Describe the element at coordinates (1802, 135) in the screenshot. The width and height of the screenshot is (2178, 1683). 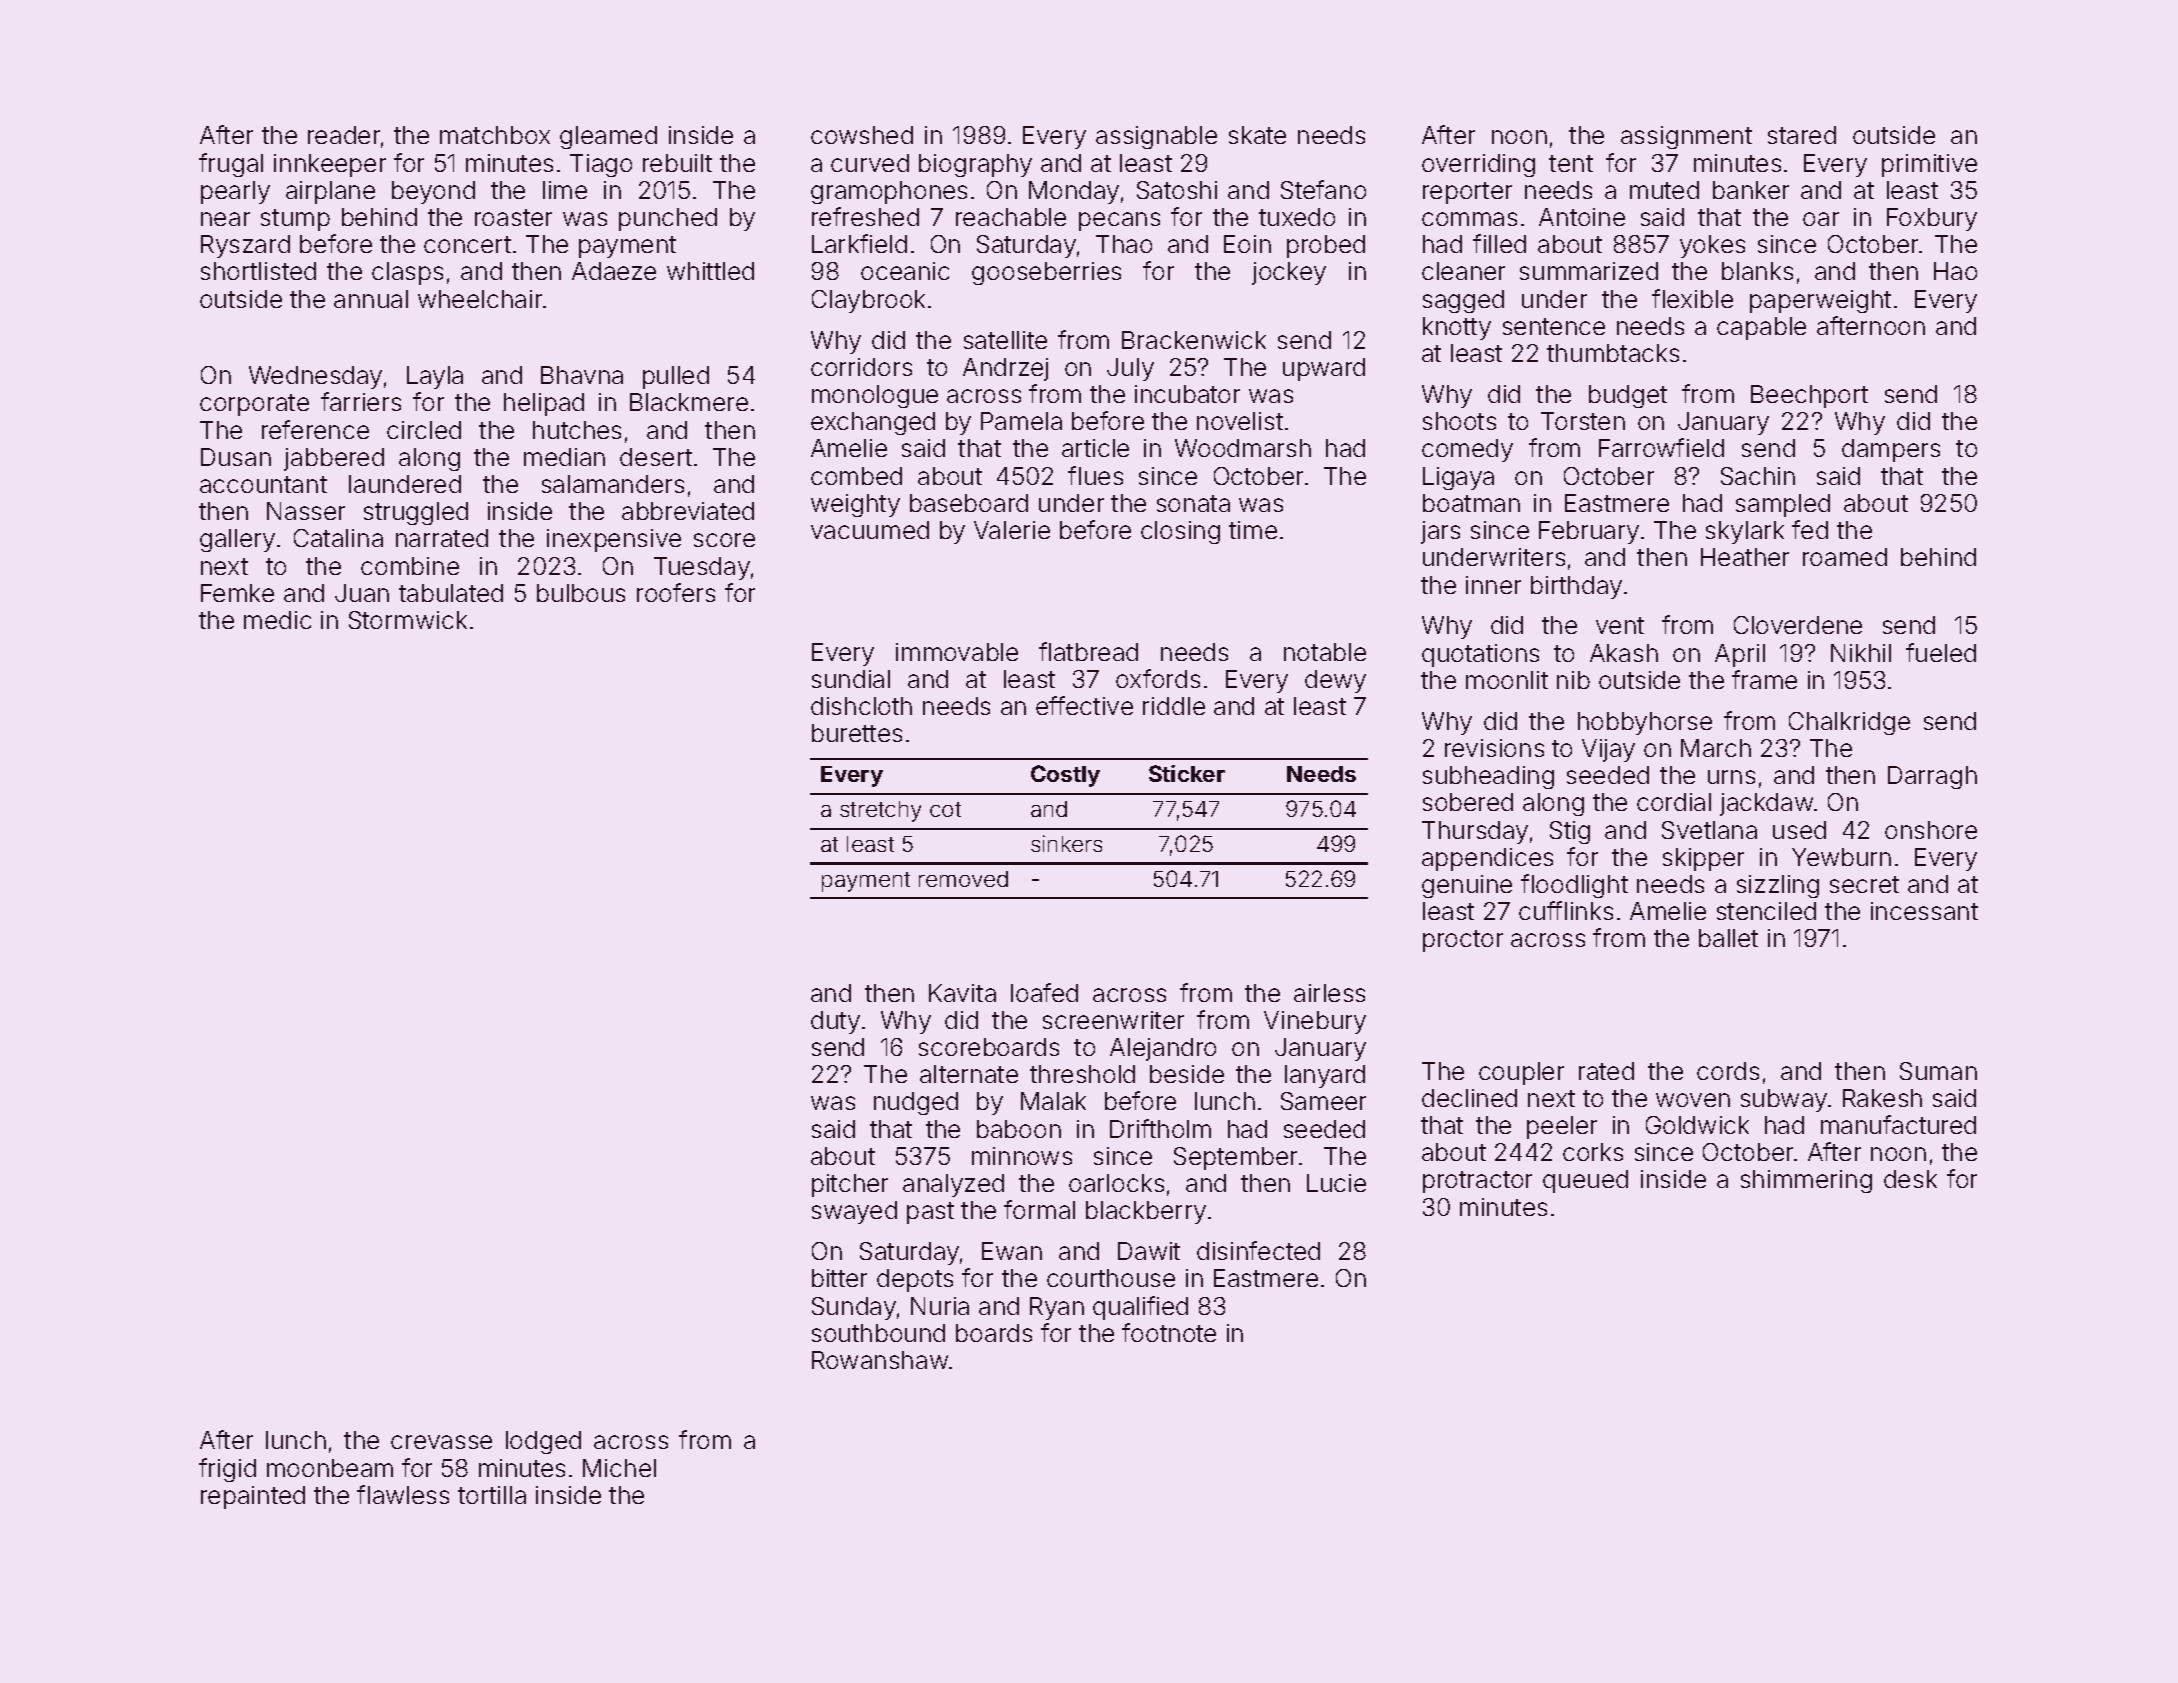
I see `stared` at that location.
